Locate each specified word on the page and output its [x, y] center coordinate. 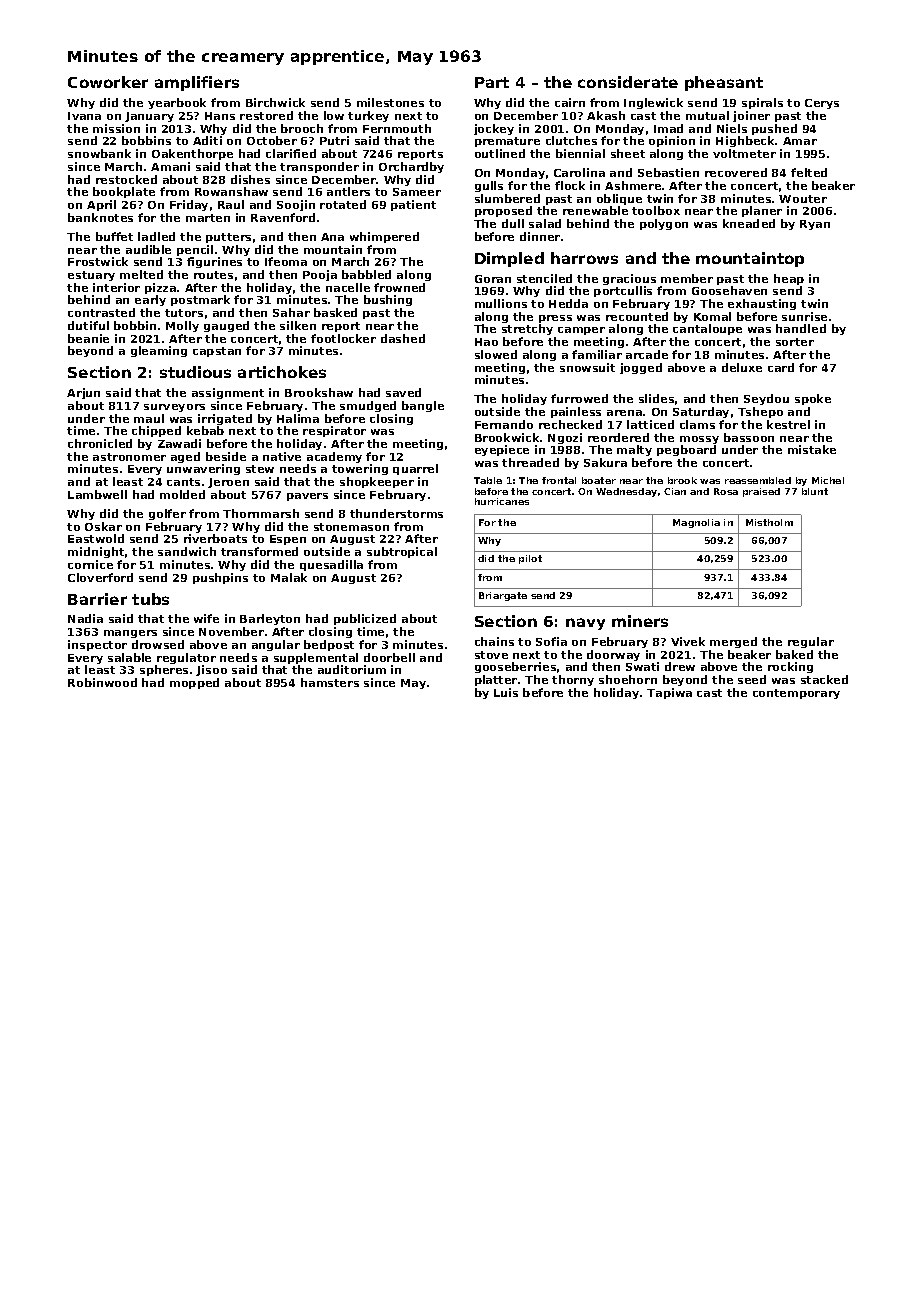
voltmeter [744, 153]
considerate [628, 82]
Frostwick [98, 261]
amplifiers [197, 83]
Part [492, 82]
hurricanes [502, 501]
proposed [503, 211]
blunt [815, 491]
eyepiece [502, 450]
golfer [167, 514]
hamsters [330, 682]
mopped [194, 683]
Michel [828, 480]
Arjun [83, 393]
